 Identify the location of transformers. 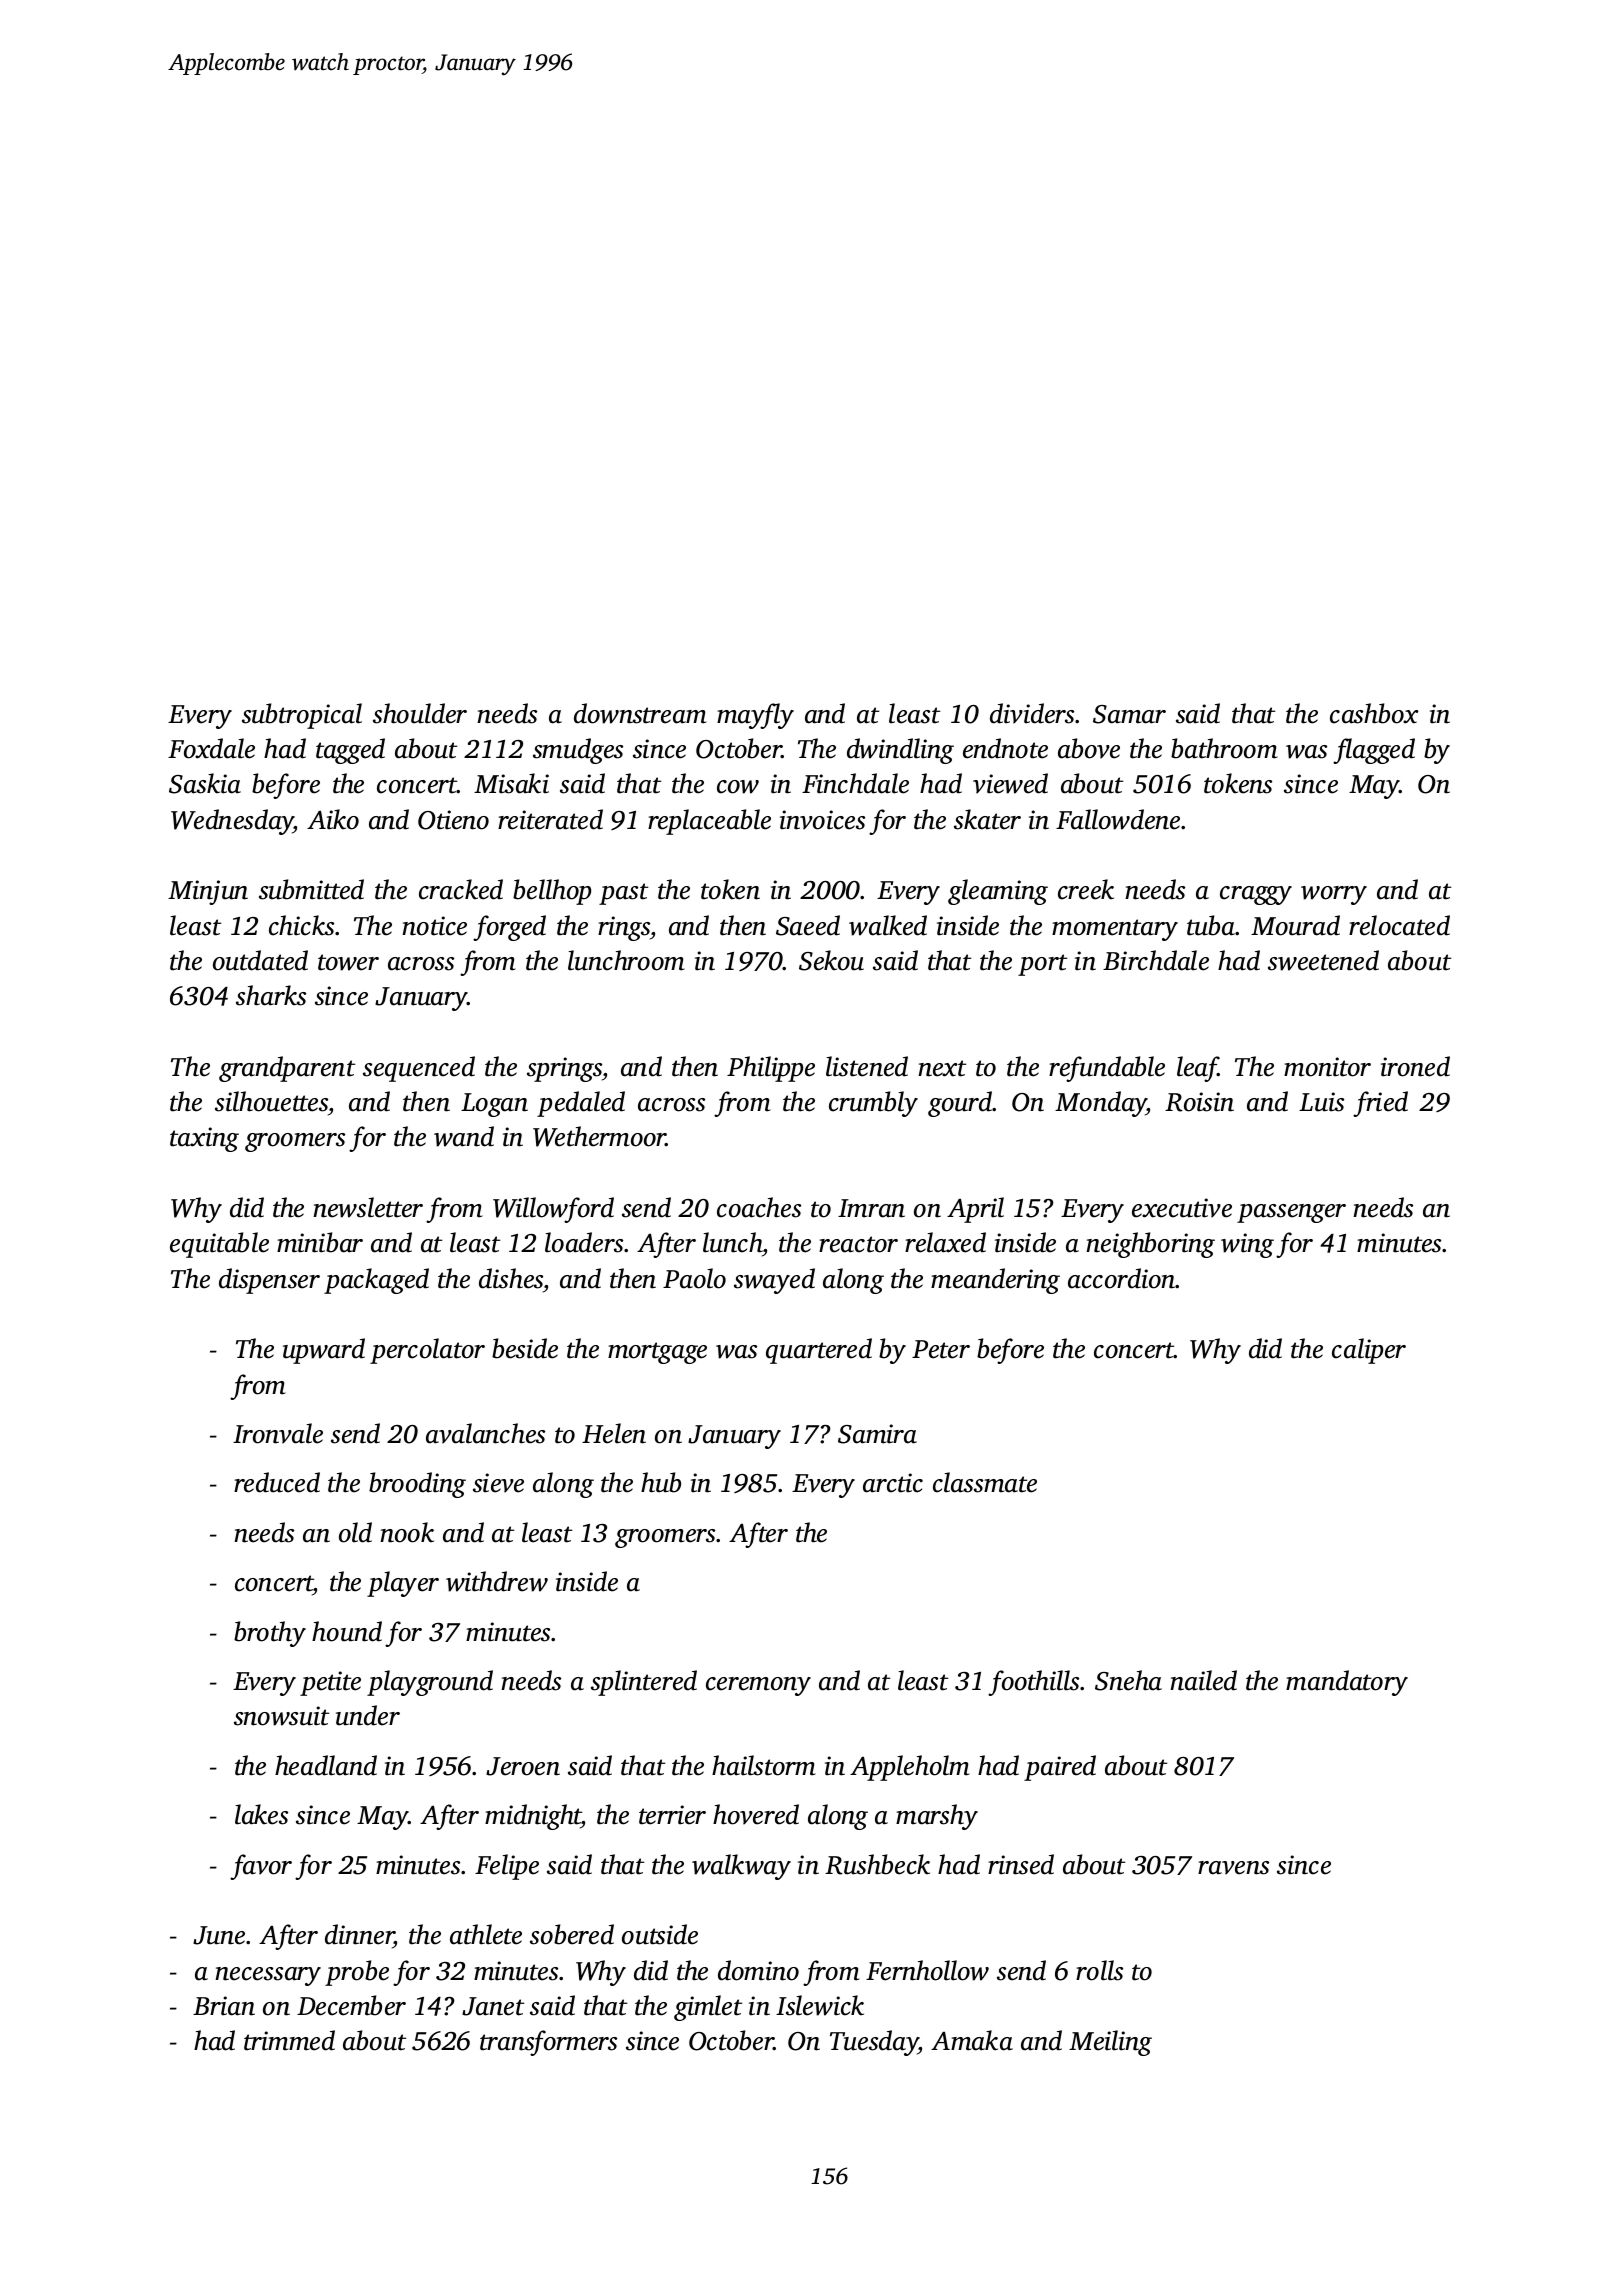
(548, 2043).
